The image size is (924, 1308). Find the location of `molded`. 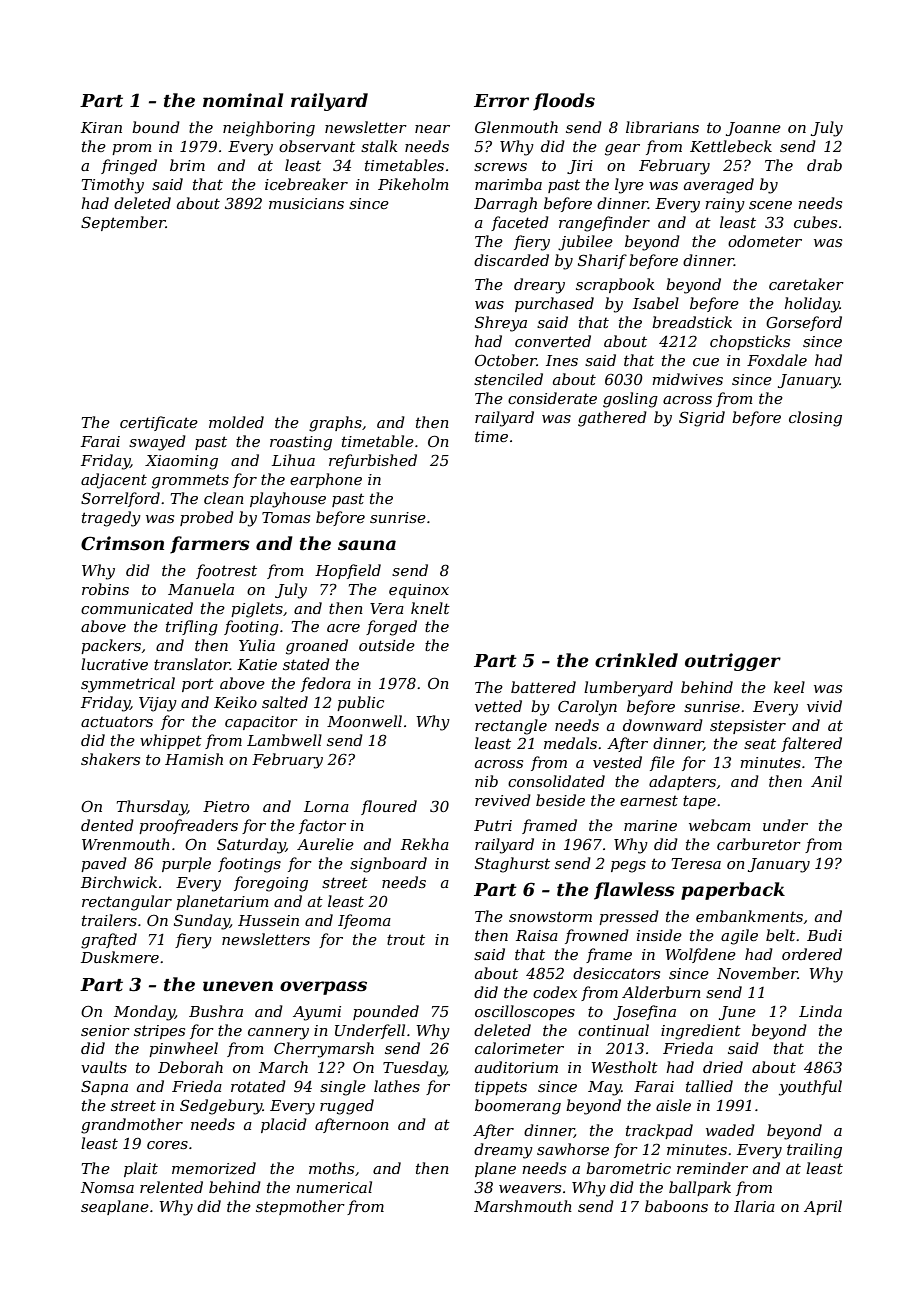

molded is located at coordinates (236, 422).
